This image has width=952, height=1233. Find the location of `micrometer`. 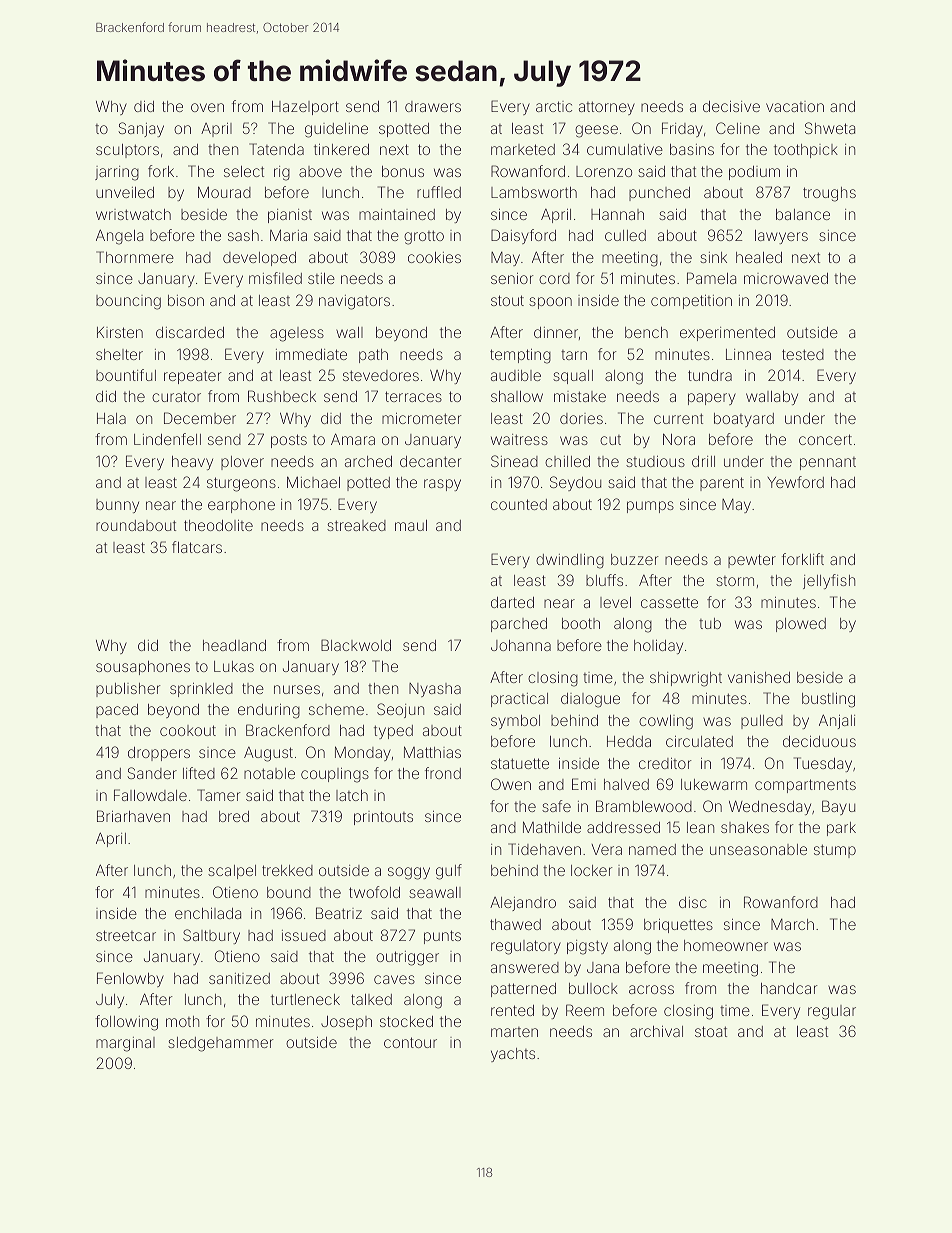

micrometer is located at coordinates (422, 418).
